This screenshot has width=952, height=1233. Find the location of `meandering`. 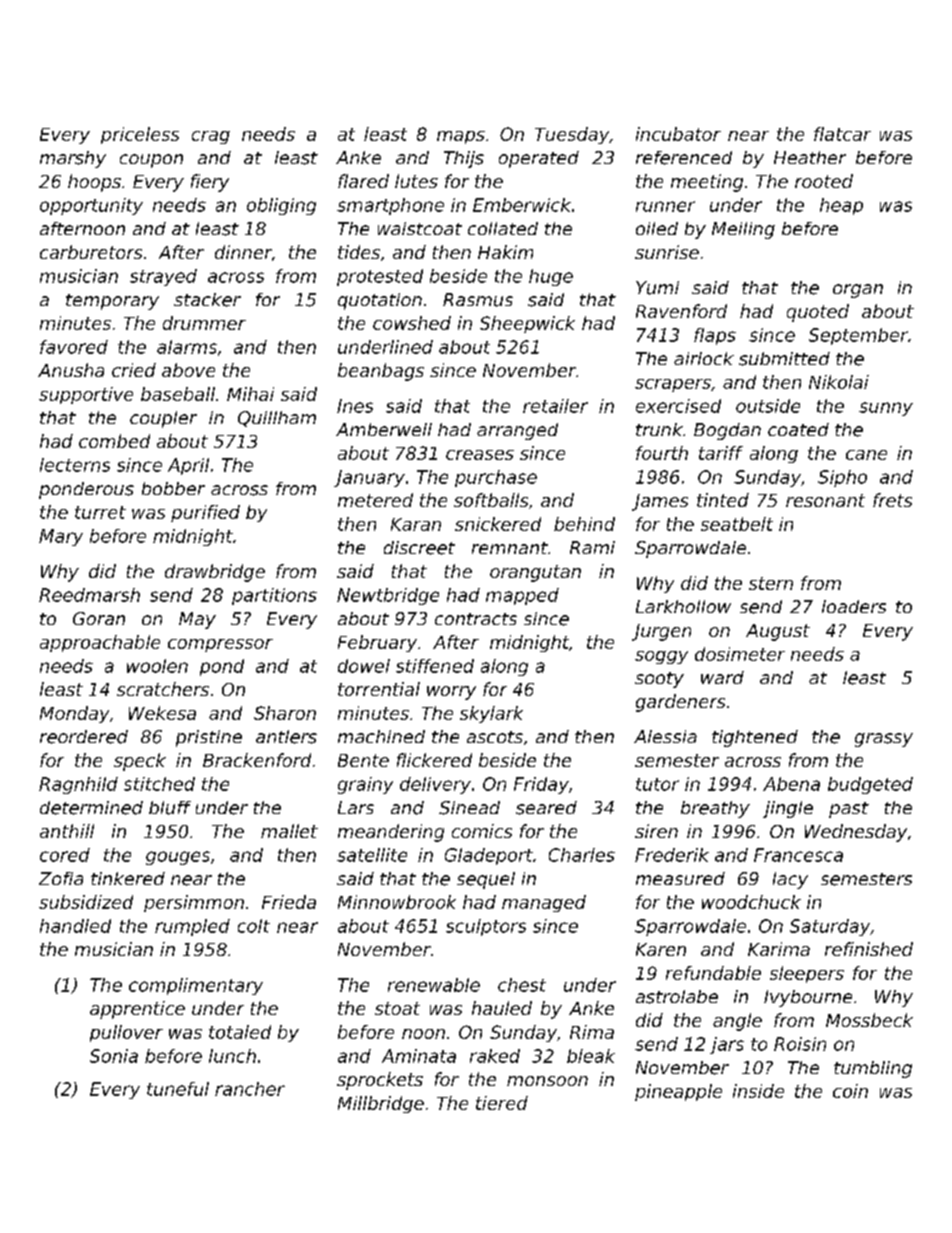

meandering is located at coordinates (391, 833).
